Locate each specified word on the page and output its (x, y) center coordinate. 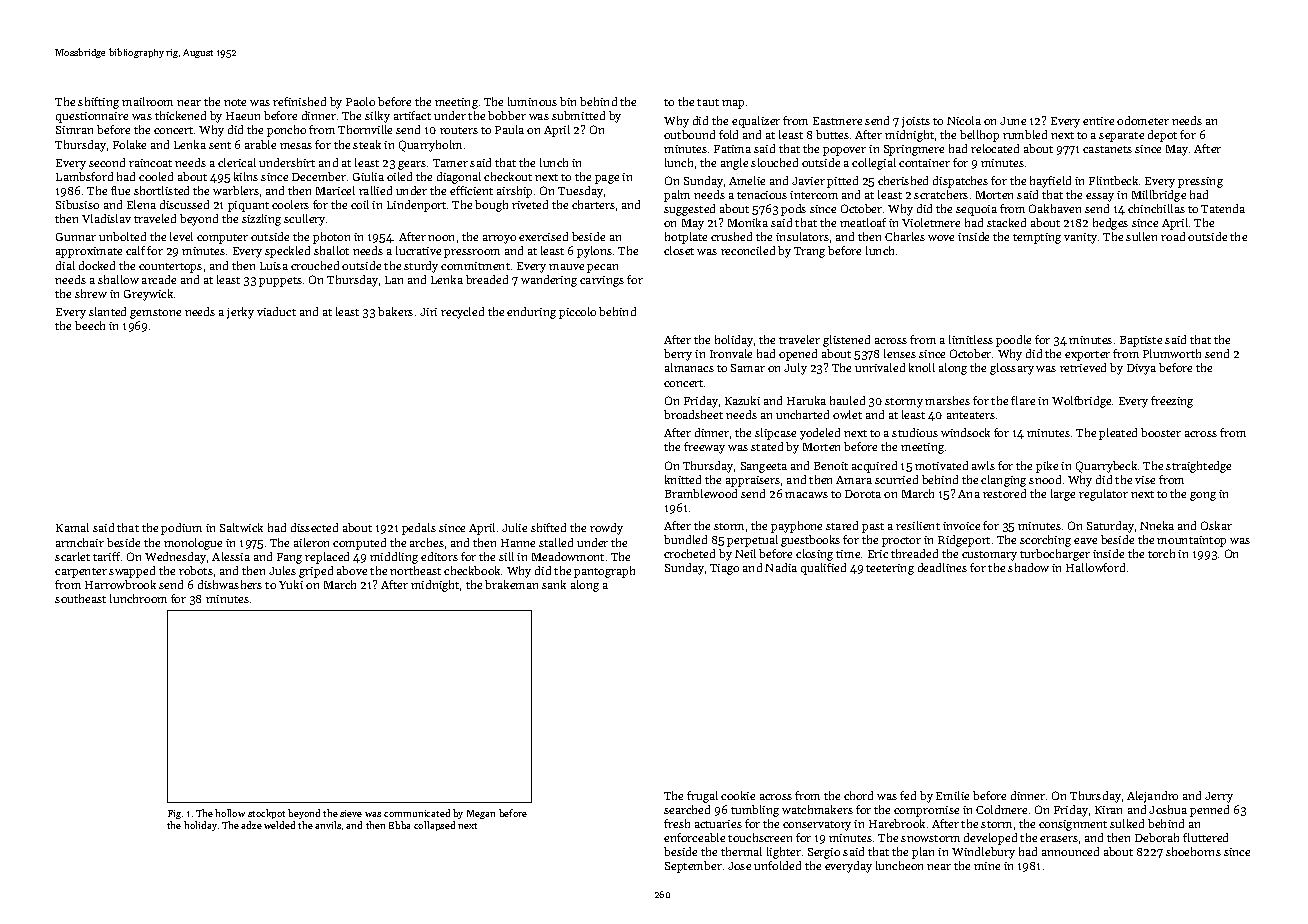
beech (90, 325)
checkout (508, 176)
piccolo (577, 313)
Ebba (399, 825)
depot (1162, 136)
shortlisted (161, 190)
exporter (1087, 356)
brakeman (511, 584)
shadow (1028, 567)
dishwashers (230, 584)
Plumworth (1172, 353)
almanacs (689, 367)
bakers (395, 311)
